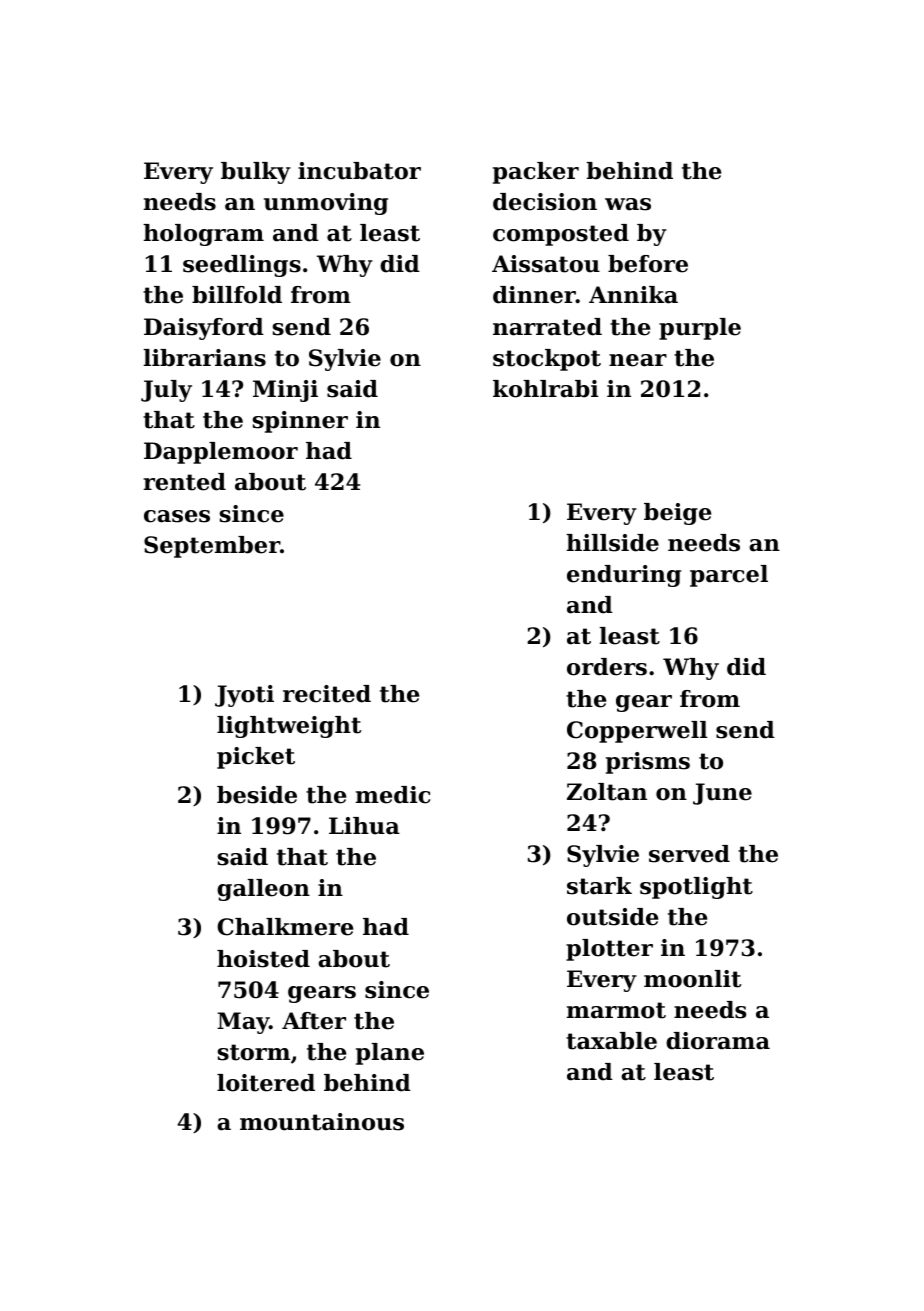 Image resolution: width=924 pixels, height=1311 pixels. I want to click on spotlight, so click(696, 888).
